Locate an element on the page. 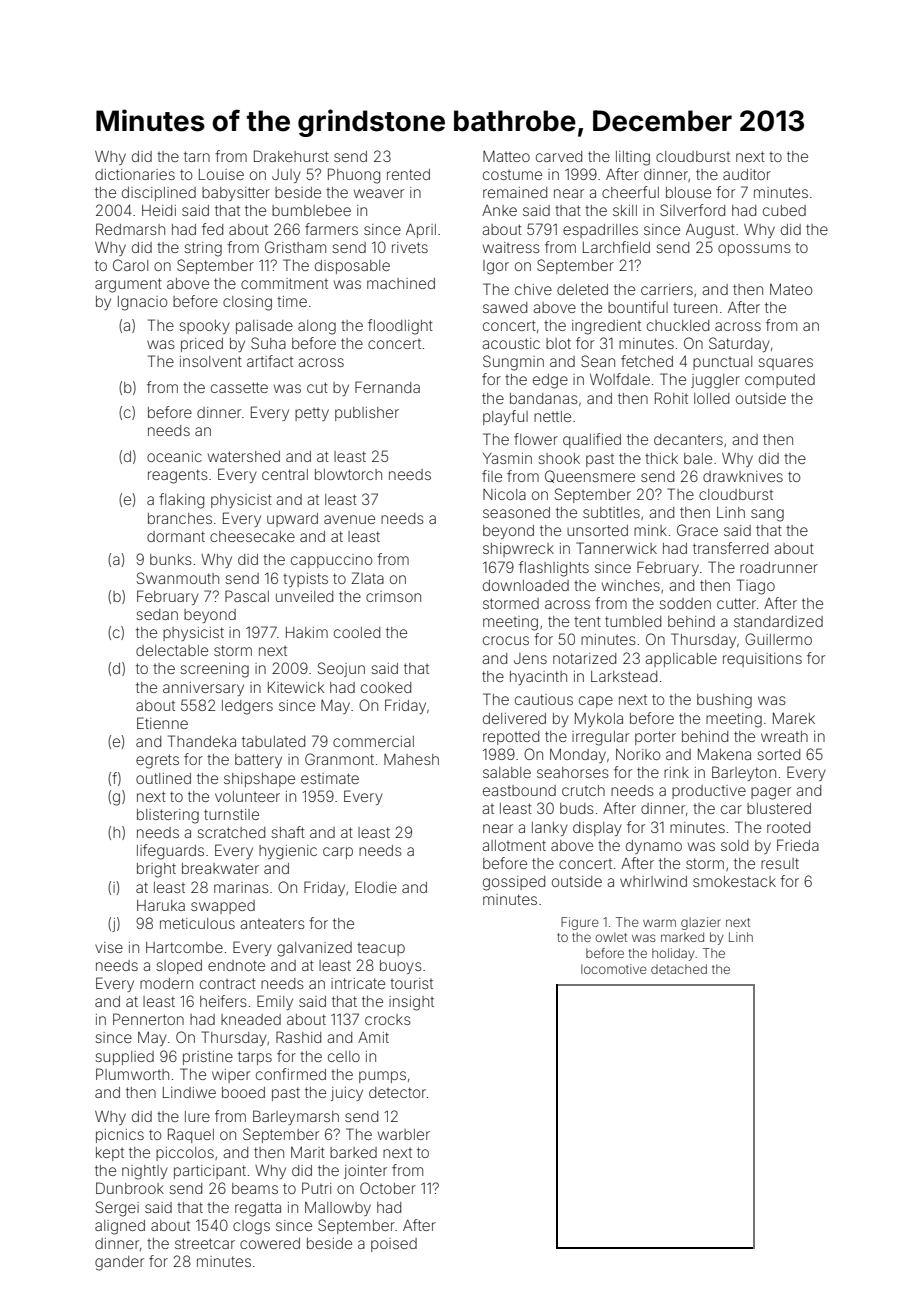 This image has width=924, height=1308. tarn is located at coordinates (197, 156).
